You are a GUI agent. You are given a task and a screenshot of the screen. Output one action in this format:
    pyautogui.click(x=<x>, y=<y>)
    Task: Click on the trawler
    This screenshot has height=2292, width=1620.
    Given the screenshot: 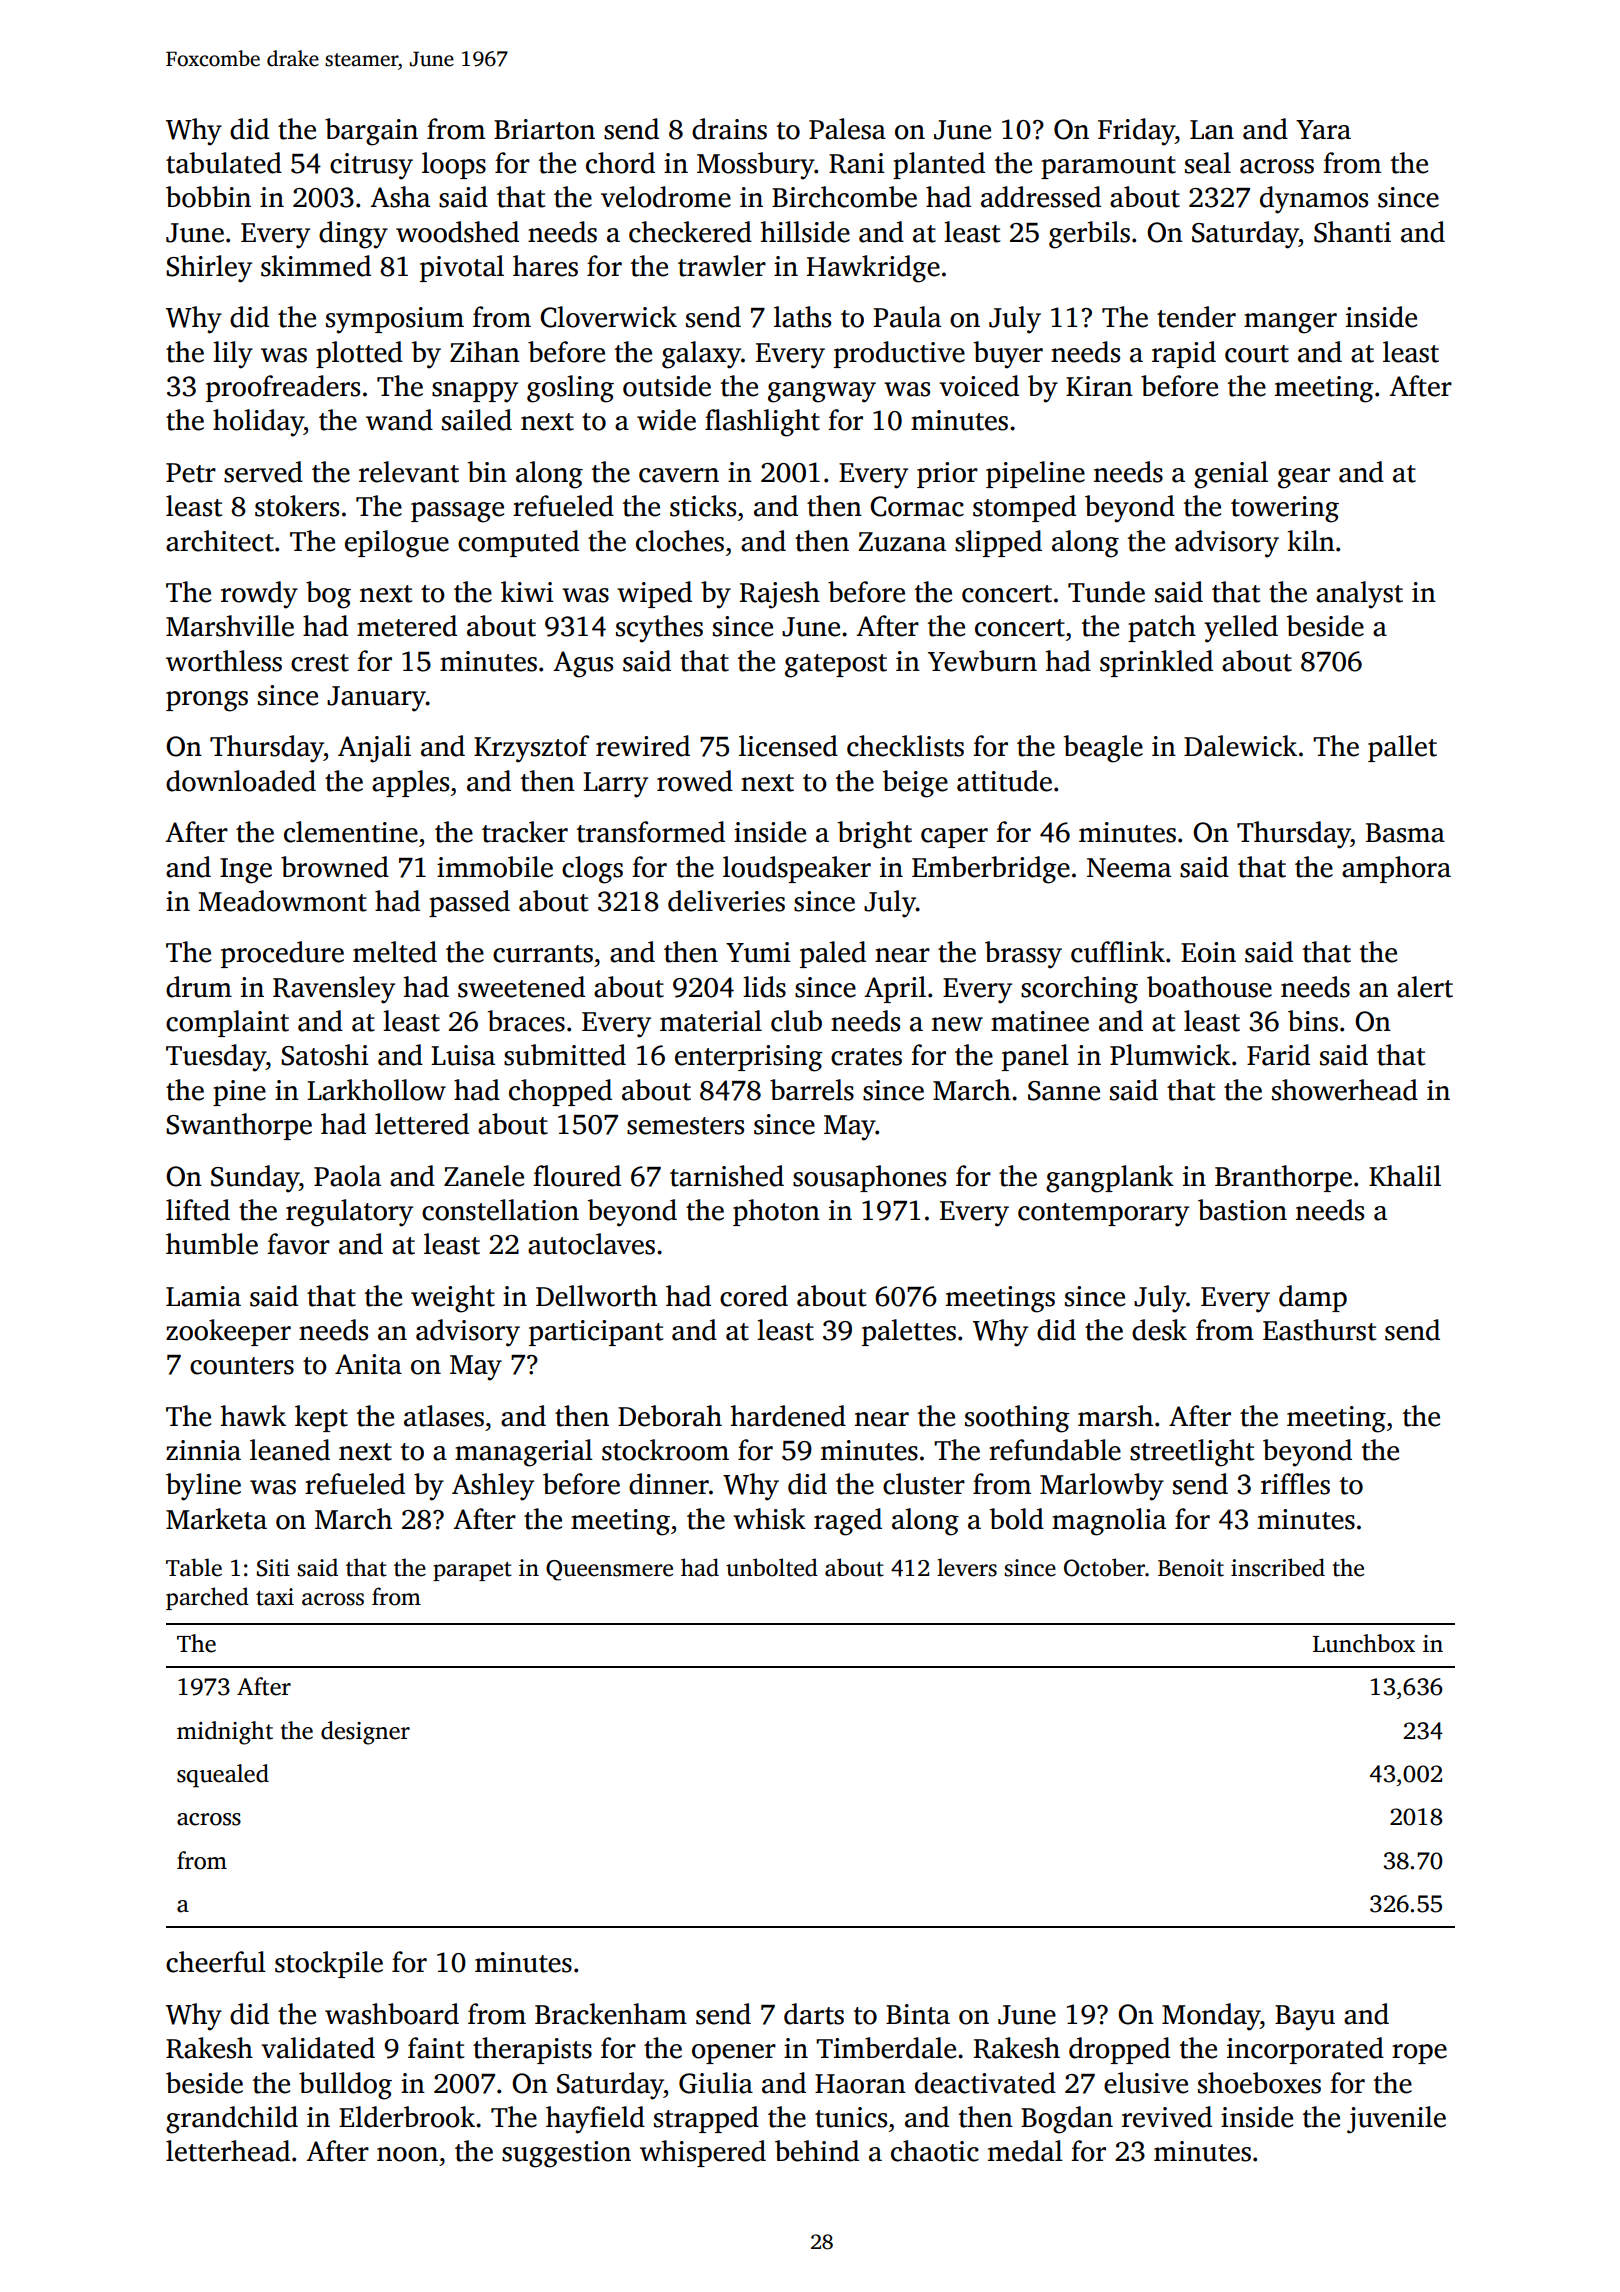 What is the action you would take?
    pyautogui.click(x=722, y=266)
